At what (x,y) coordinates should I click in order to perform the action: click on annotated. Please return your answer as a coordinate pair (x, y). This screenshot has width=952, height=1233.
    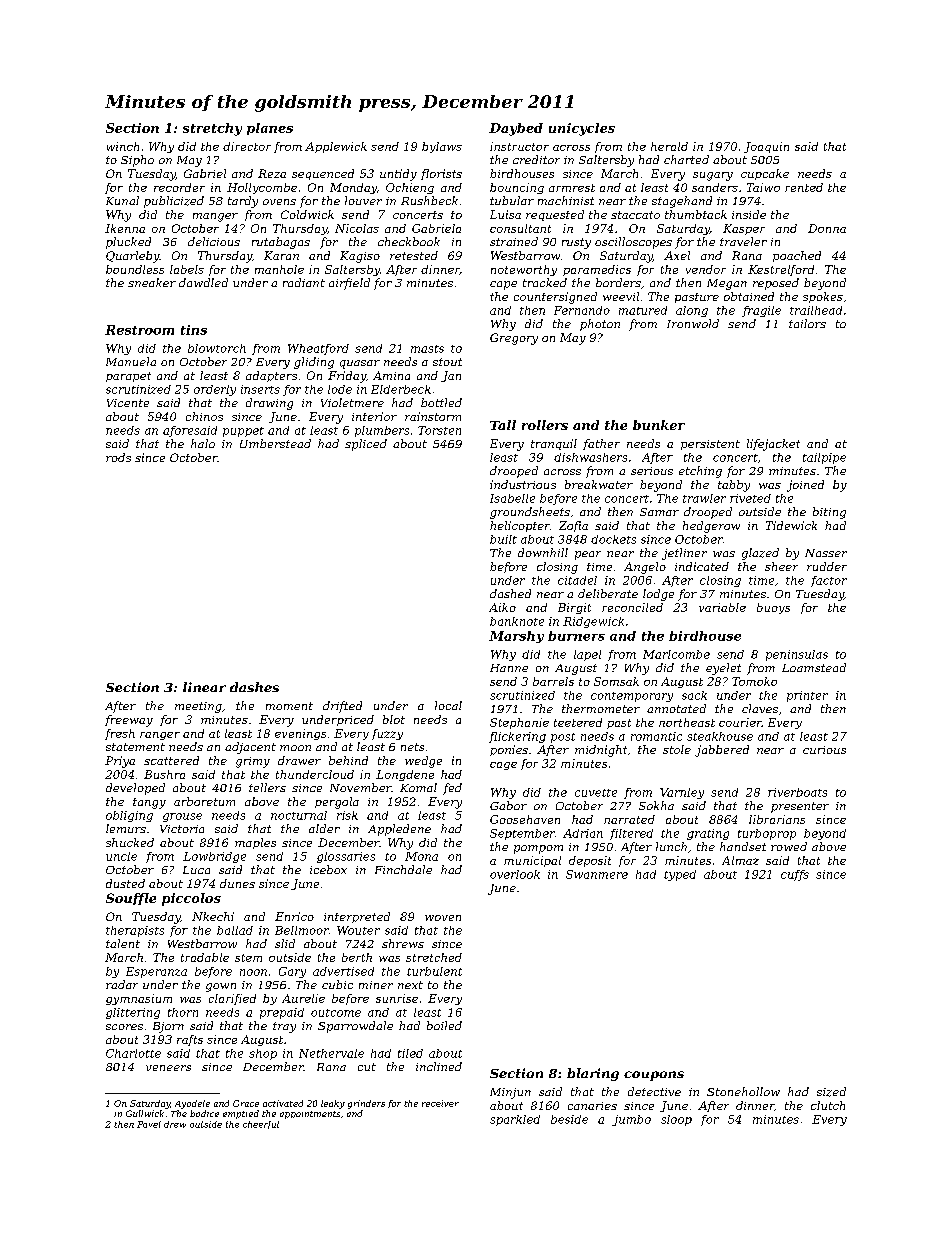
    Looking at the image, I should click on (676, 708).
